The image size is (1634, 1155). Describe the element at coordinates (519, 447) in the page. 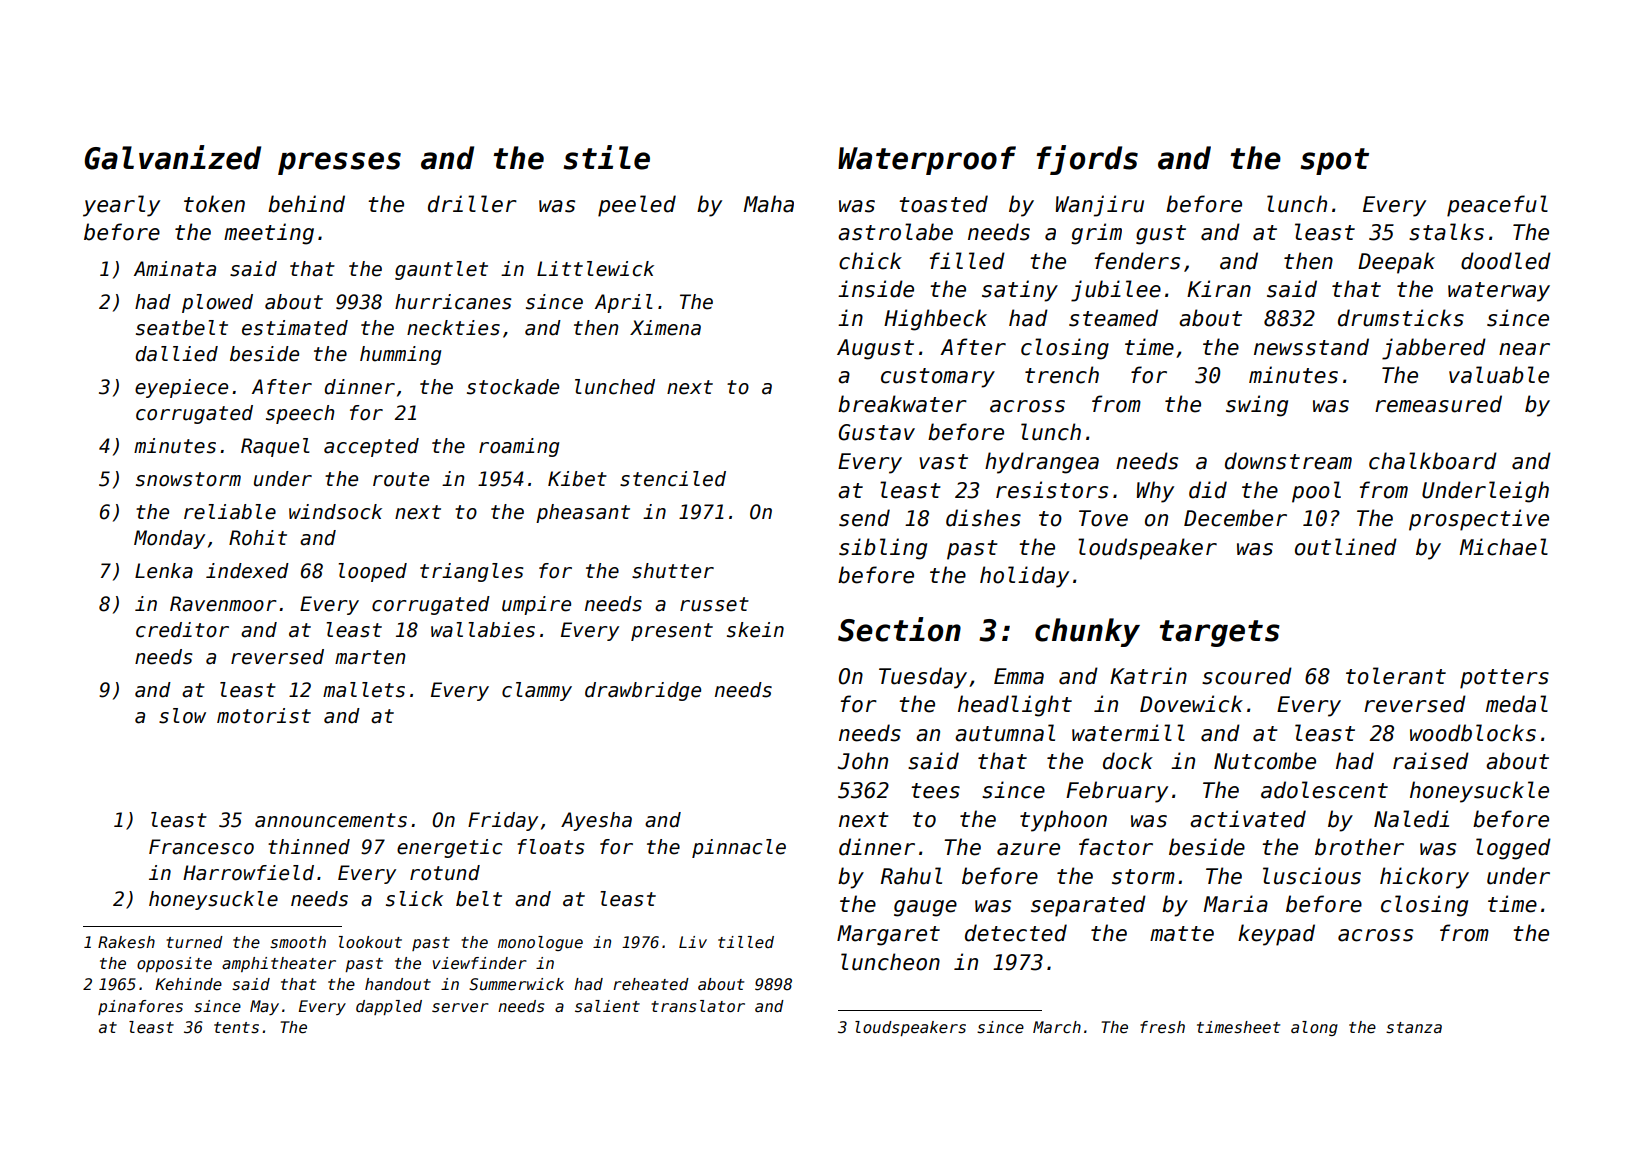

I see `roaming` at that location.
